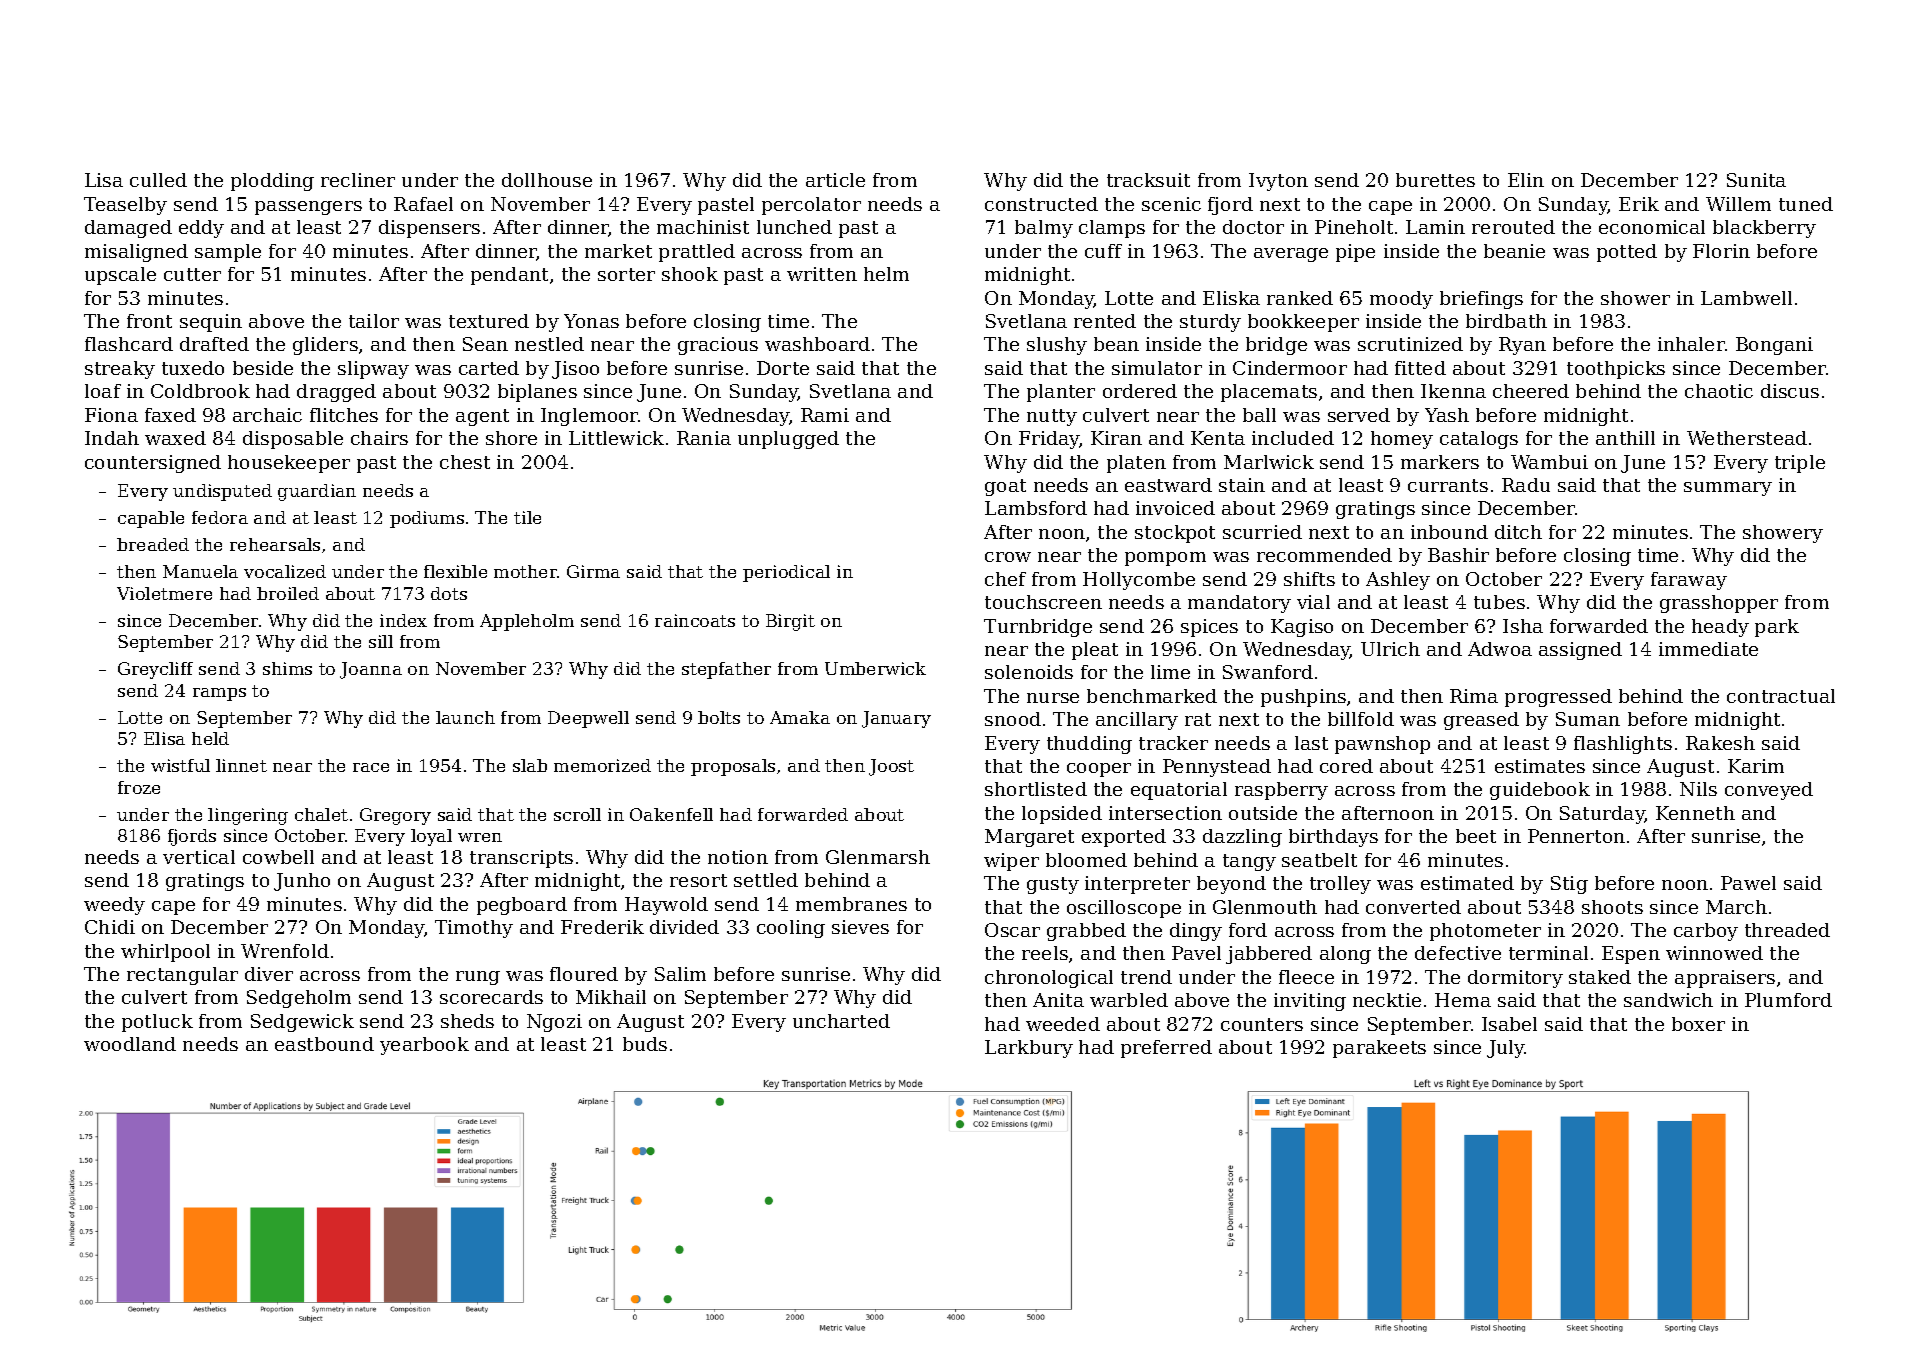 The image size is (1928, 1363). I want to click on buds, so click(645, 1044).
